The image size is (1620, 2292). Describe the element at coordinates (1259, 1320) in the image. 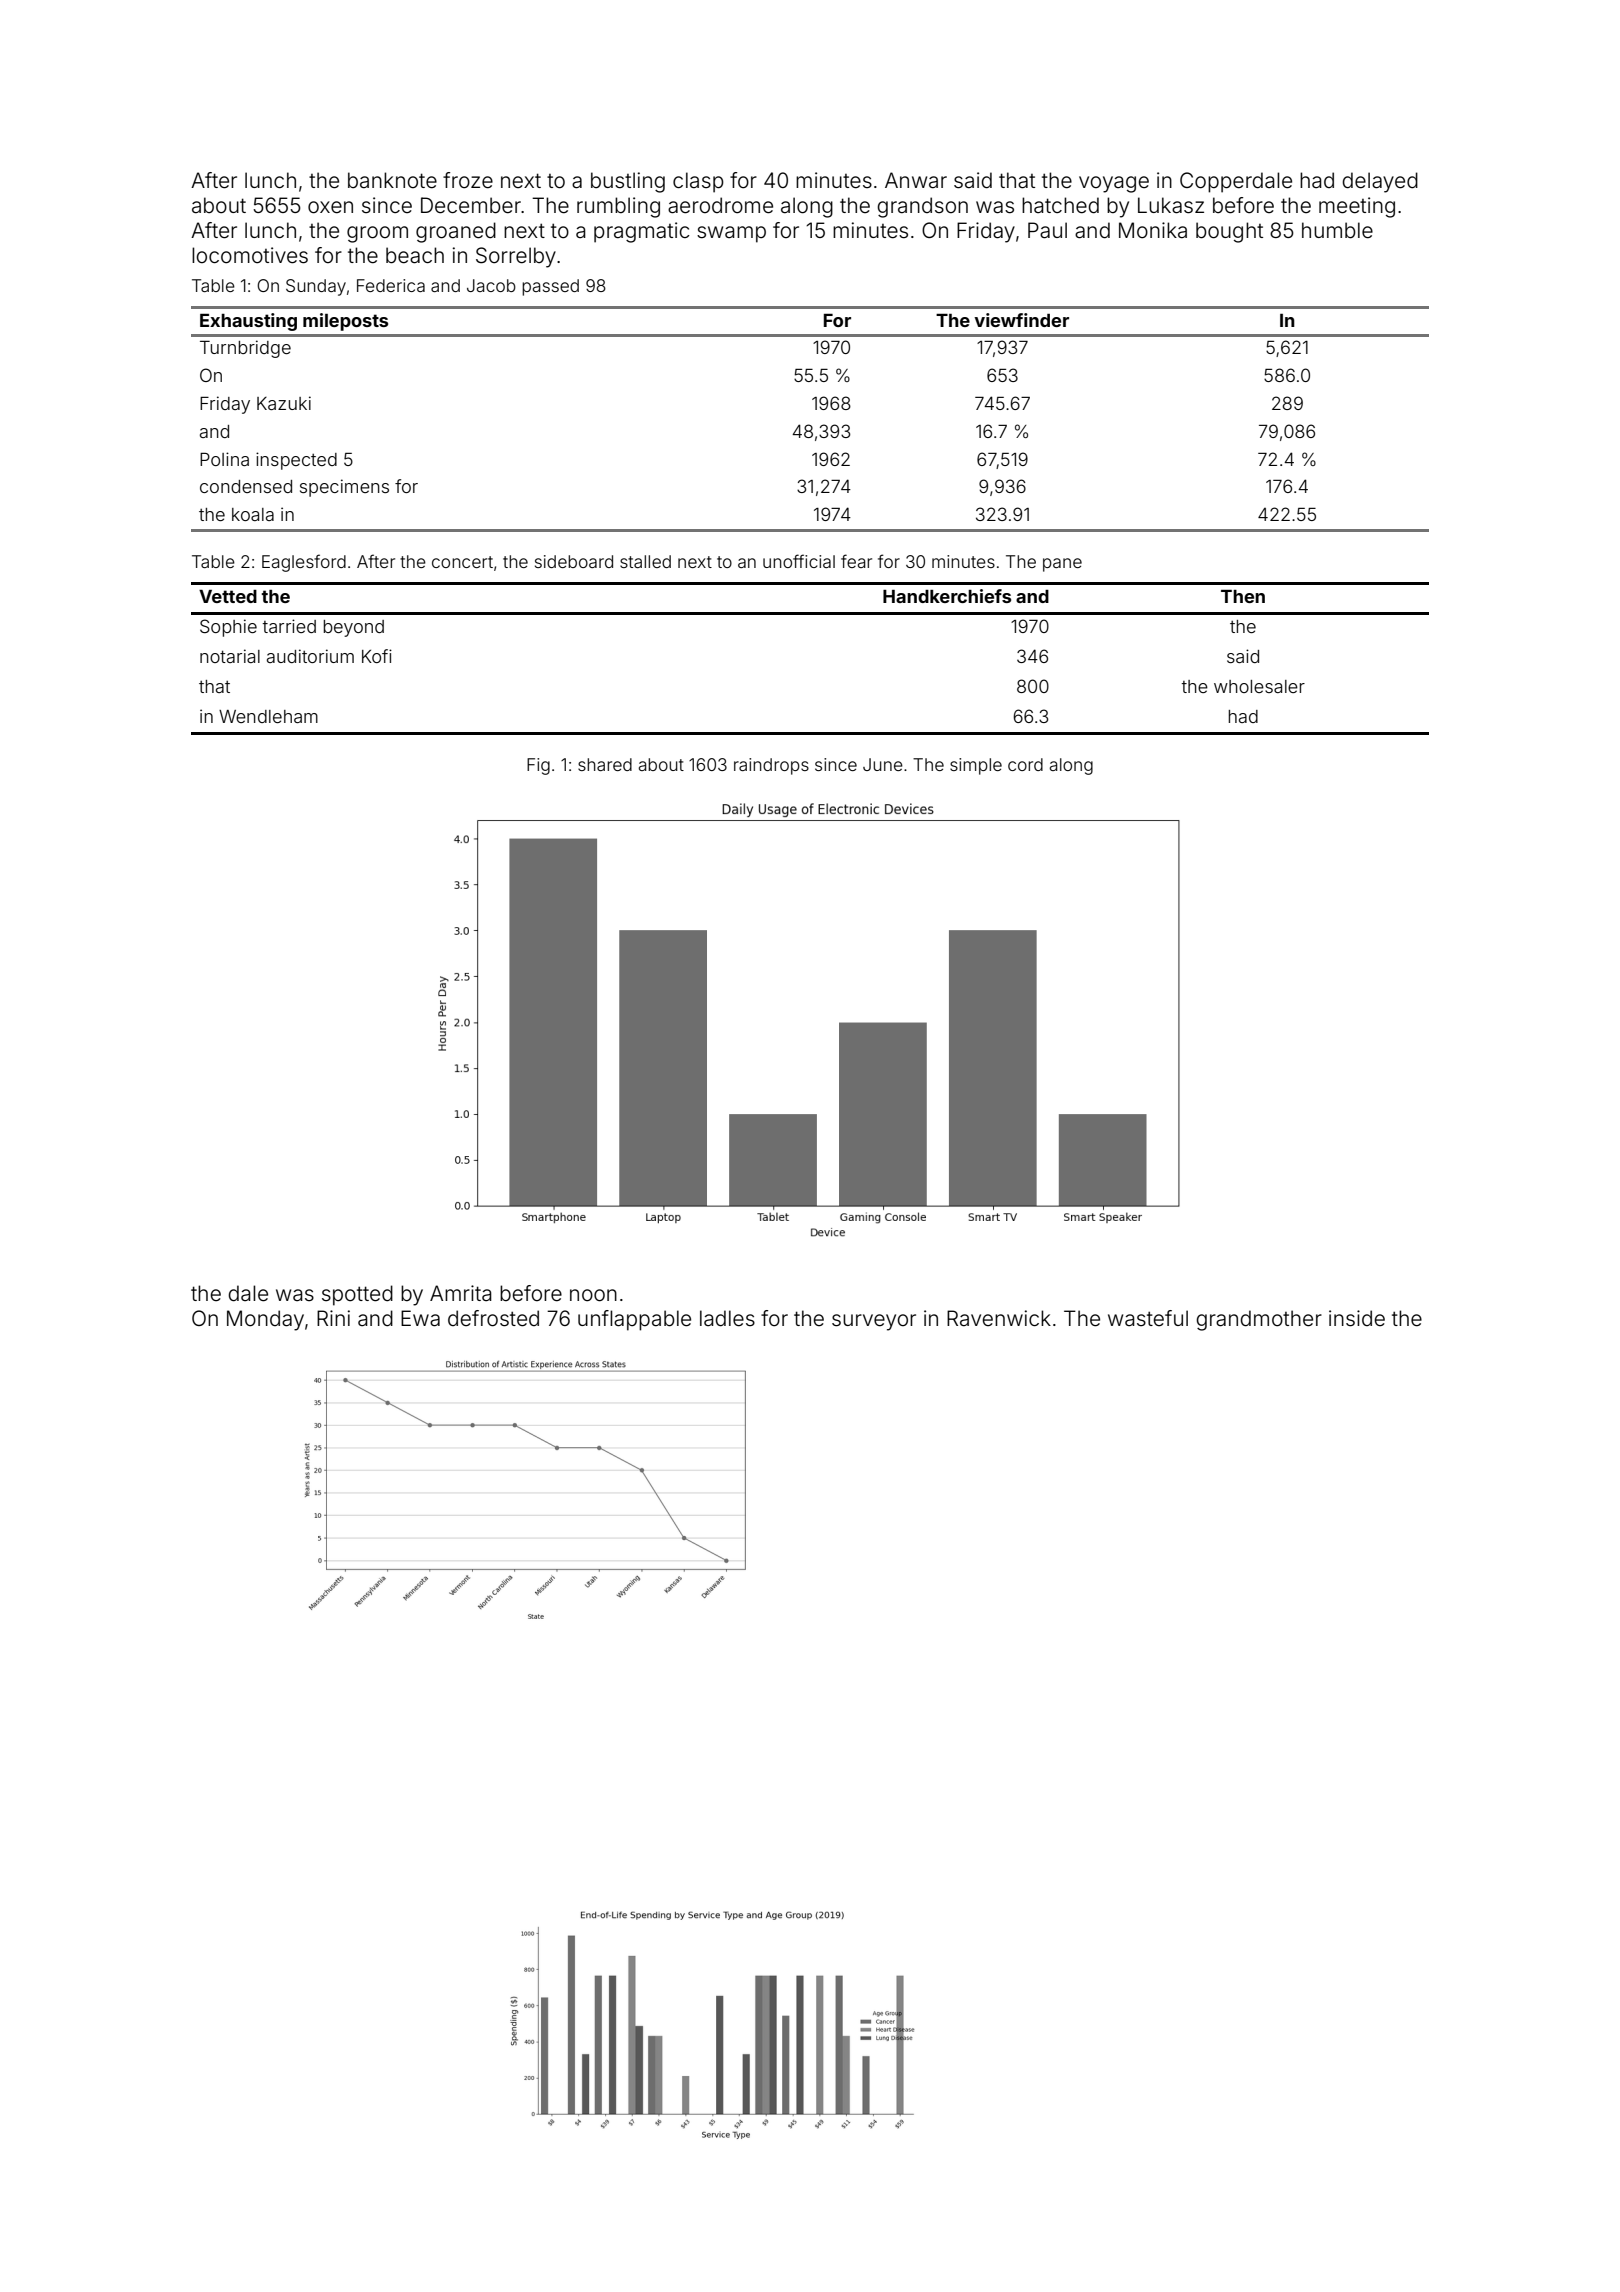

I see `grandmother` at that location.
